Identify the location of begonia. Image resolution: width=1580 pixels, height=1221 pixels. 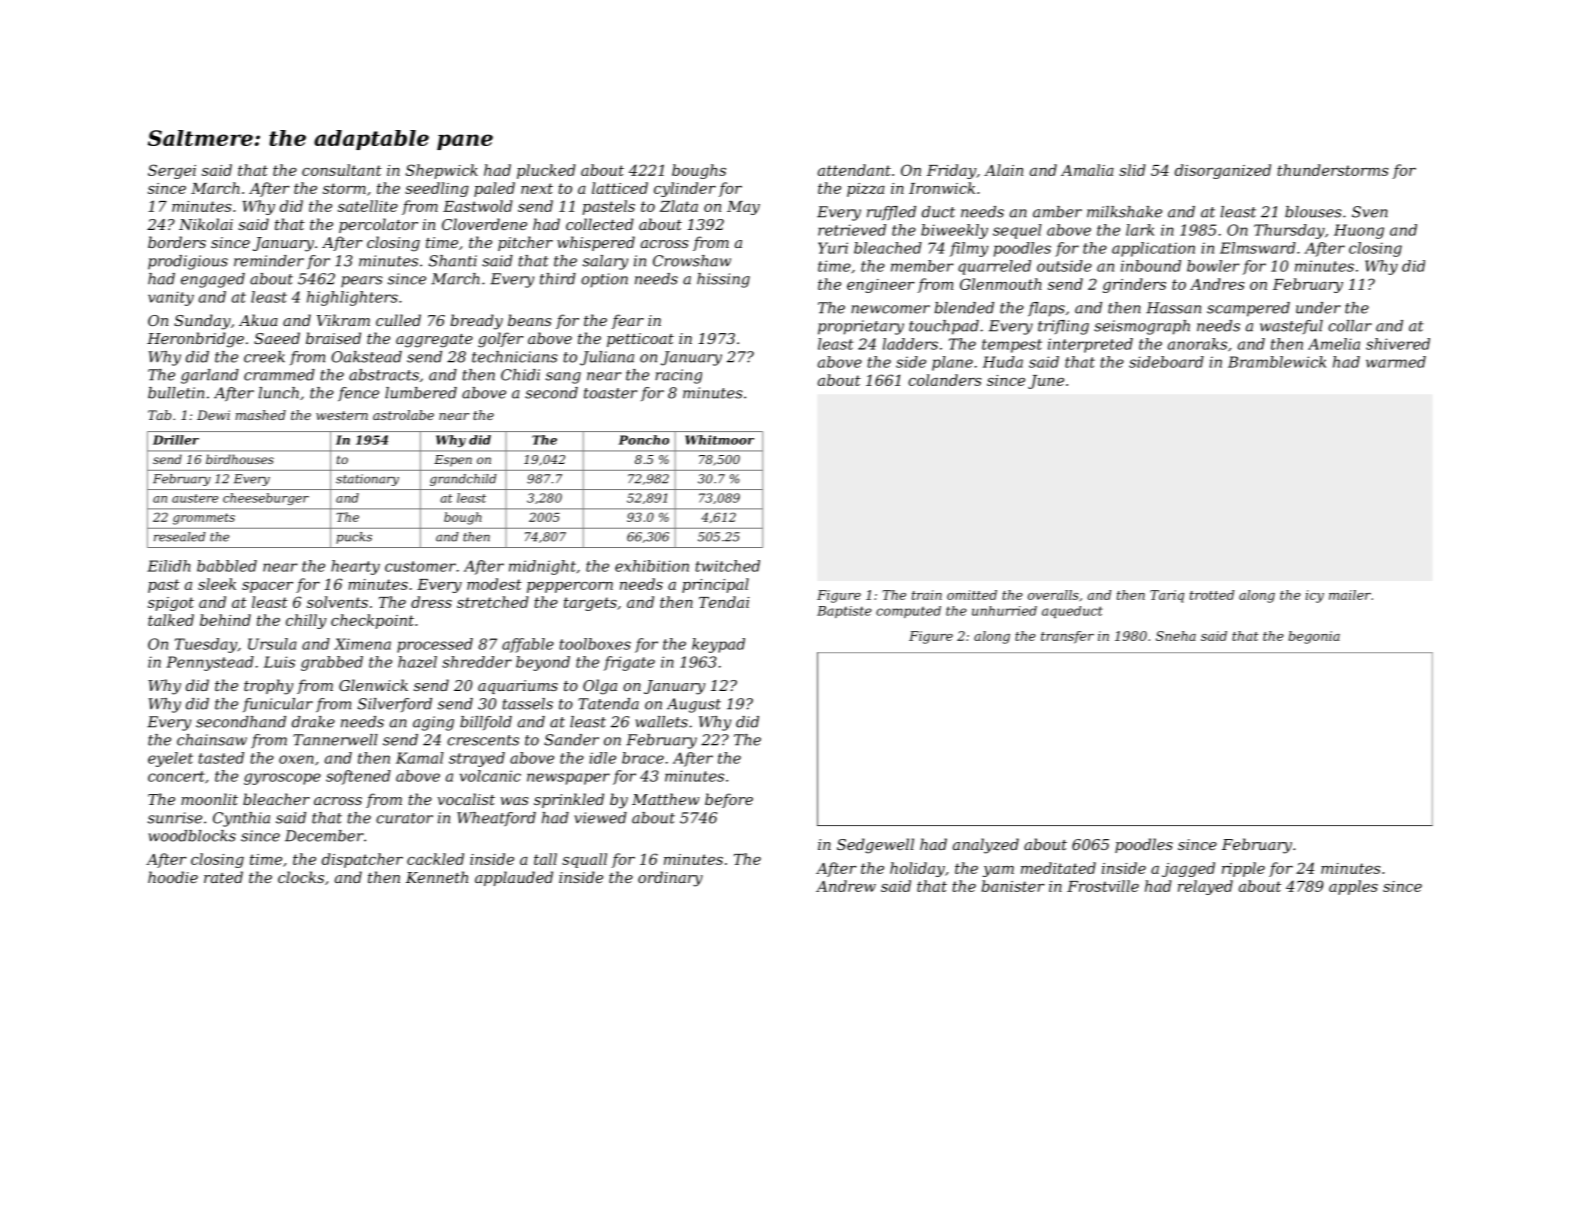
(1314, 637).
